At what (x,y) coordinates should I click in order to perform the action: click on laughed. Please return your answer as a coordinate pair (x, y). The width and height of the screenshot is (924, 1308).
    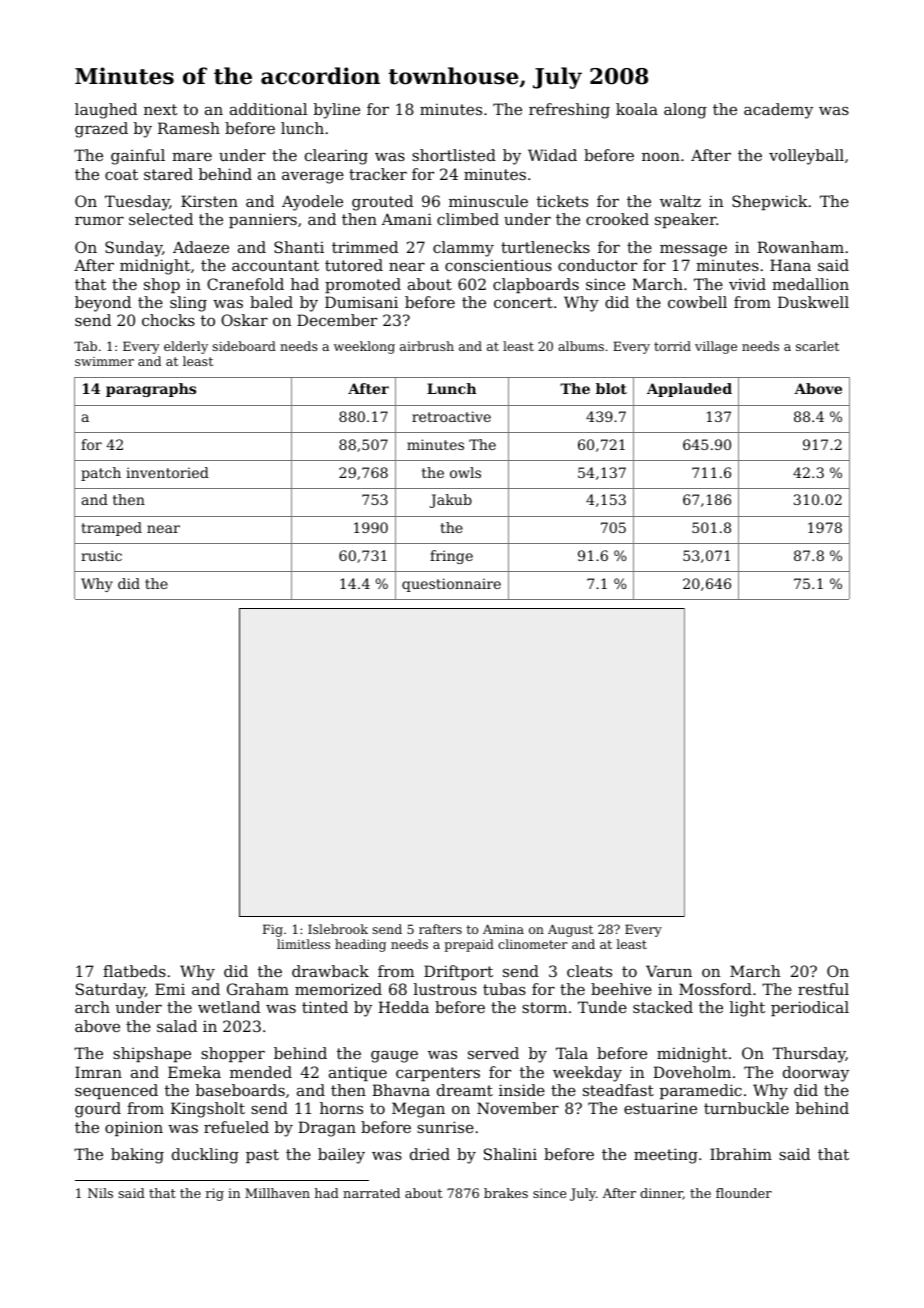
    Looking at the image, I should click on (106, 111).
